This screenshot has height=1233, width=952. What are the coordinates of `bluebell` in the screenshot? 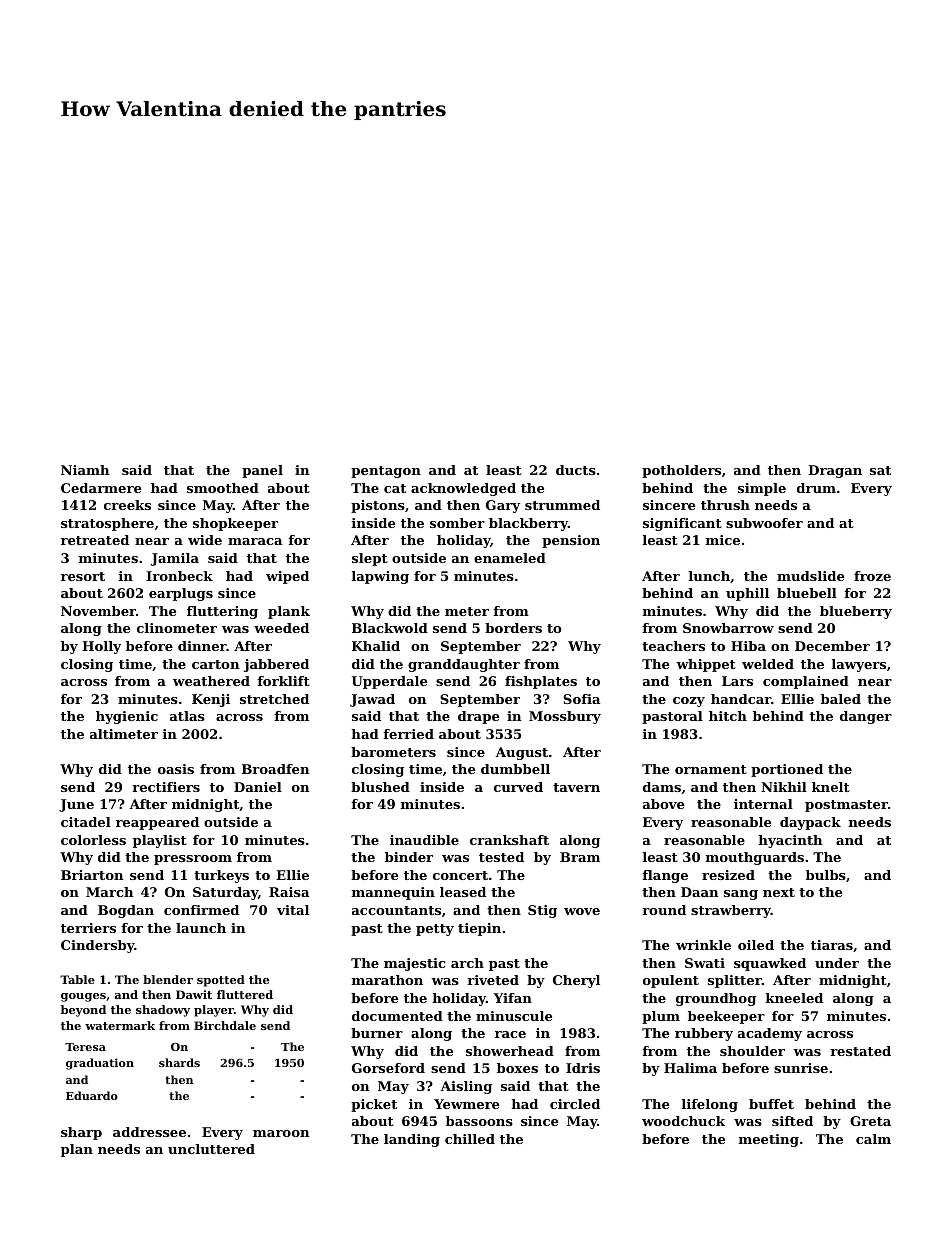 It's located at (807, 593).
